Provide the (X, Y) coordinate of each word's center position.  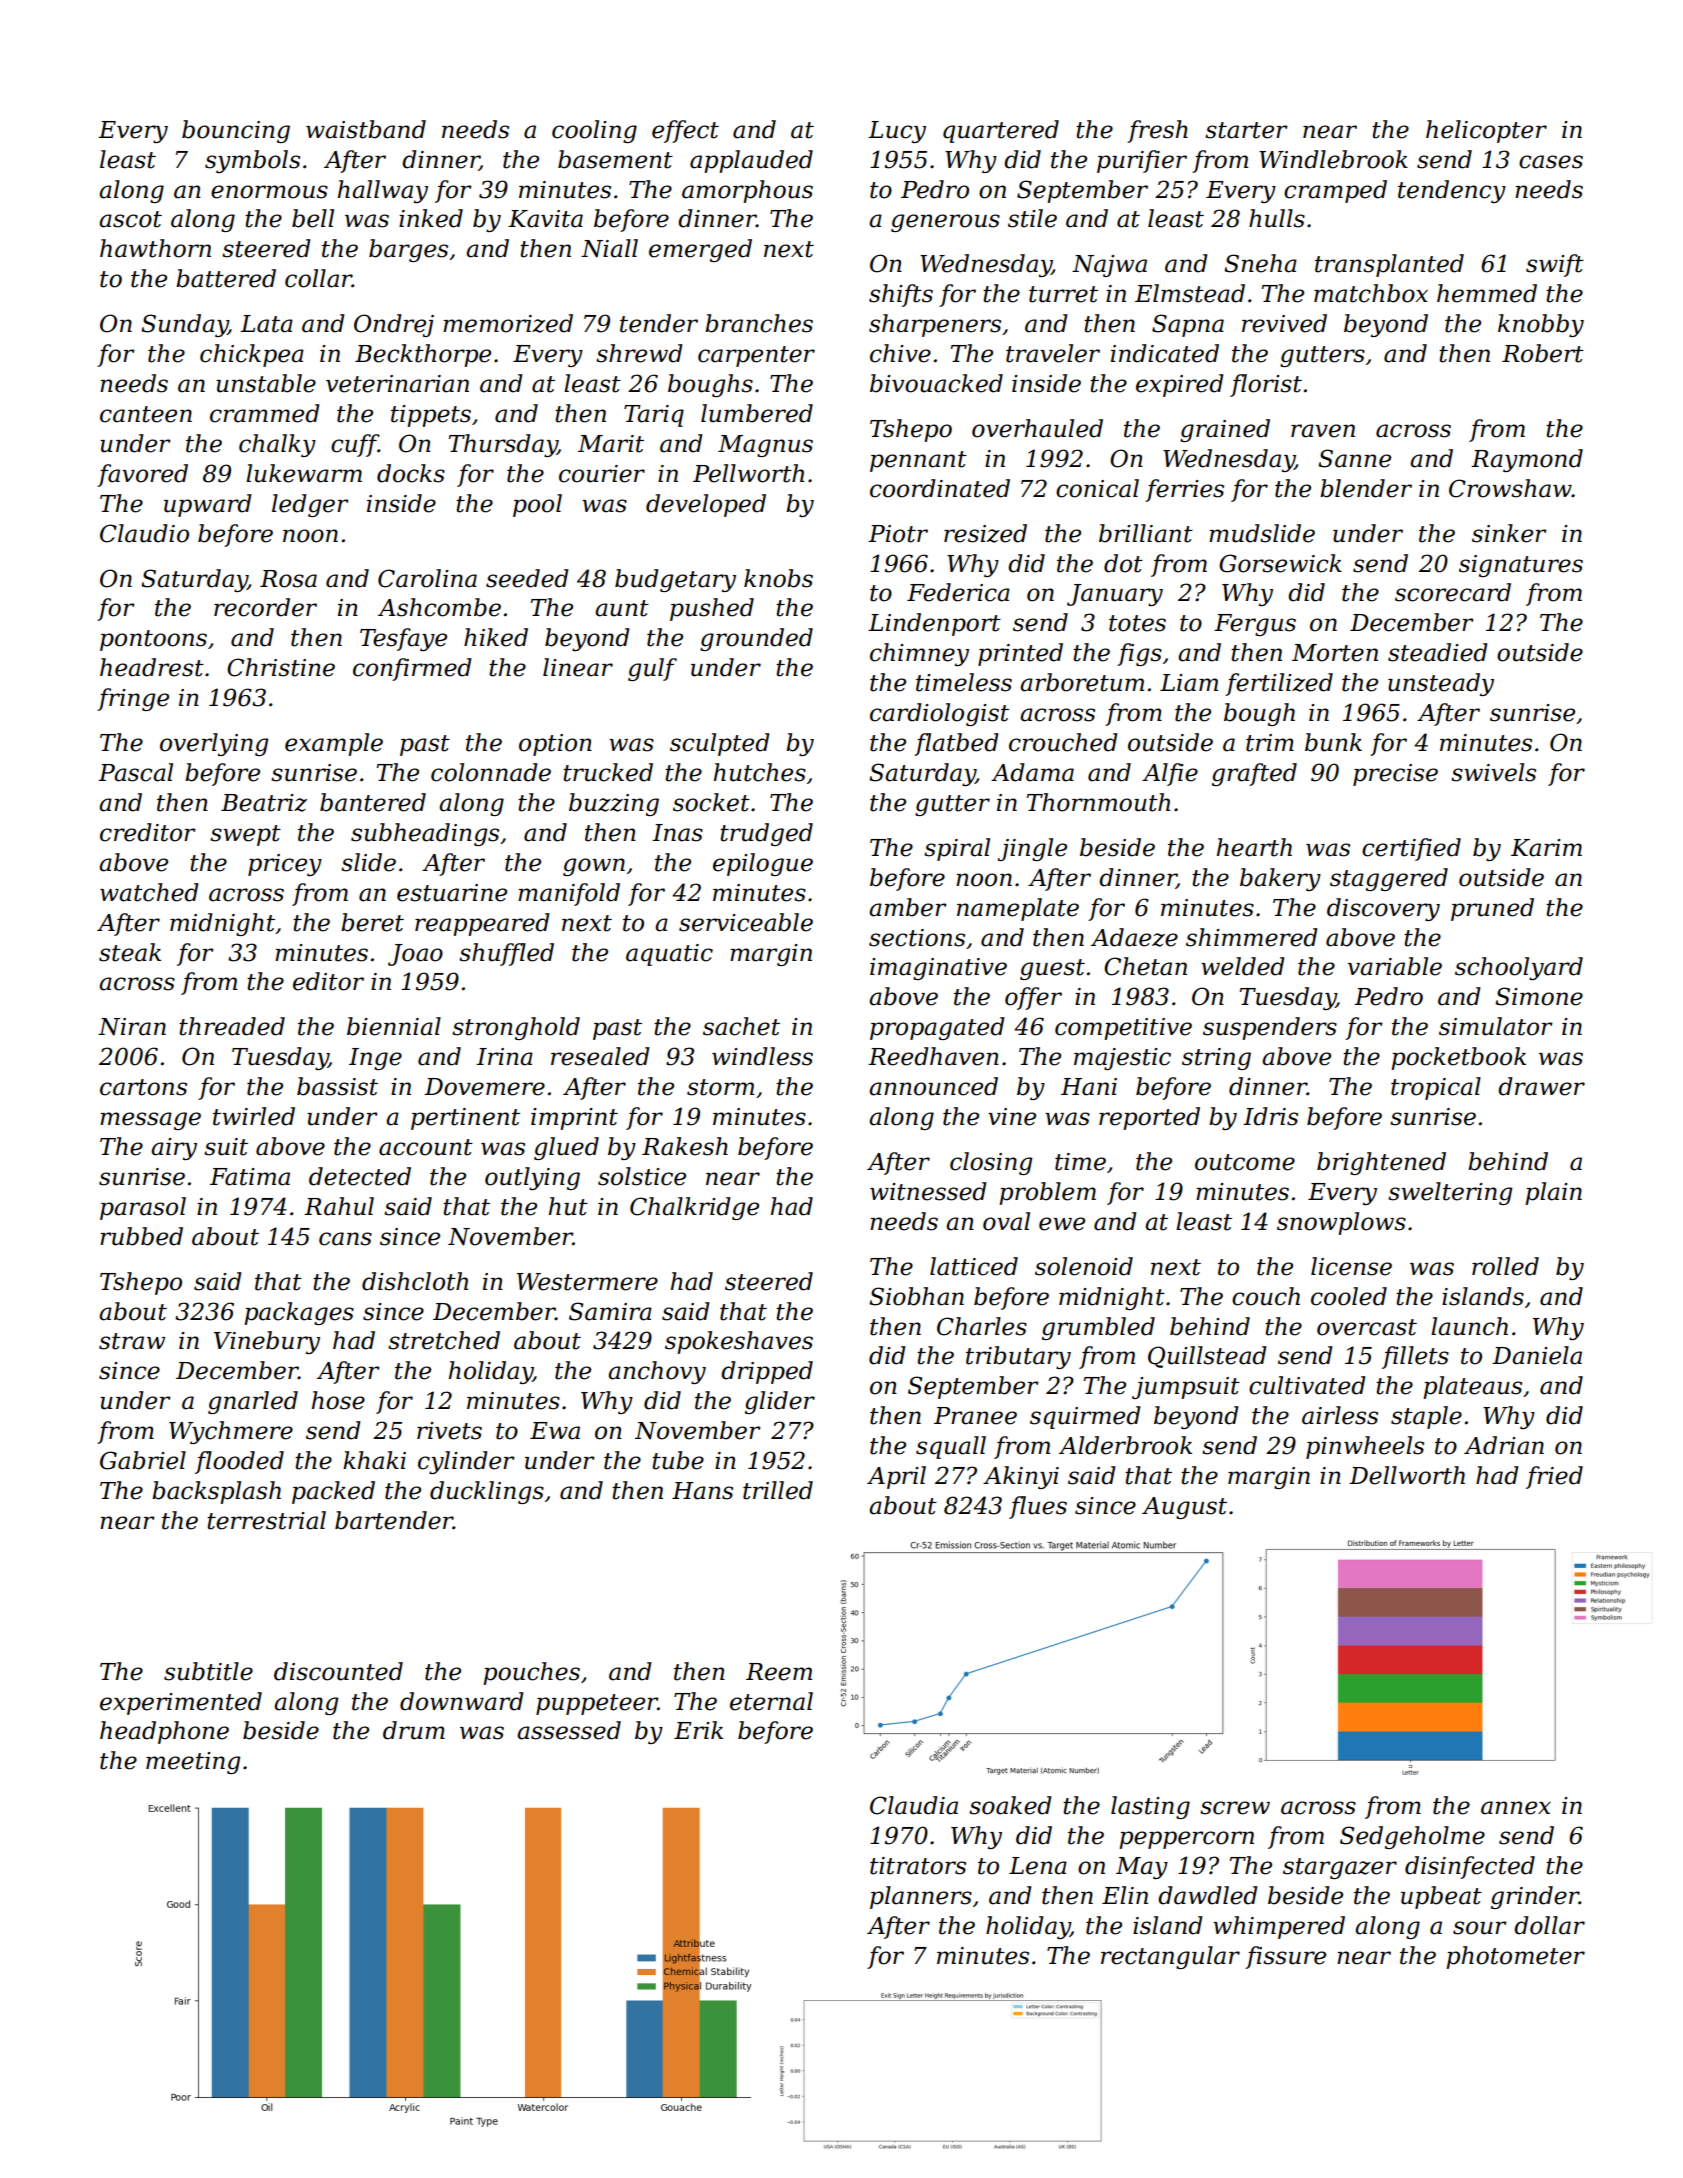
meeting (193, 1763)
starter (1246, 130)
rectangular (1170, 1957)
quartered (1001, 131)
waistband (366, 129)
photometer (1515, 1957)
